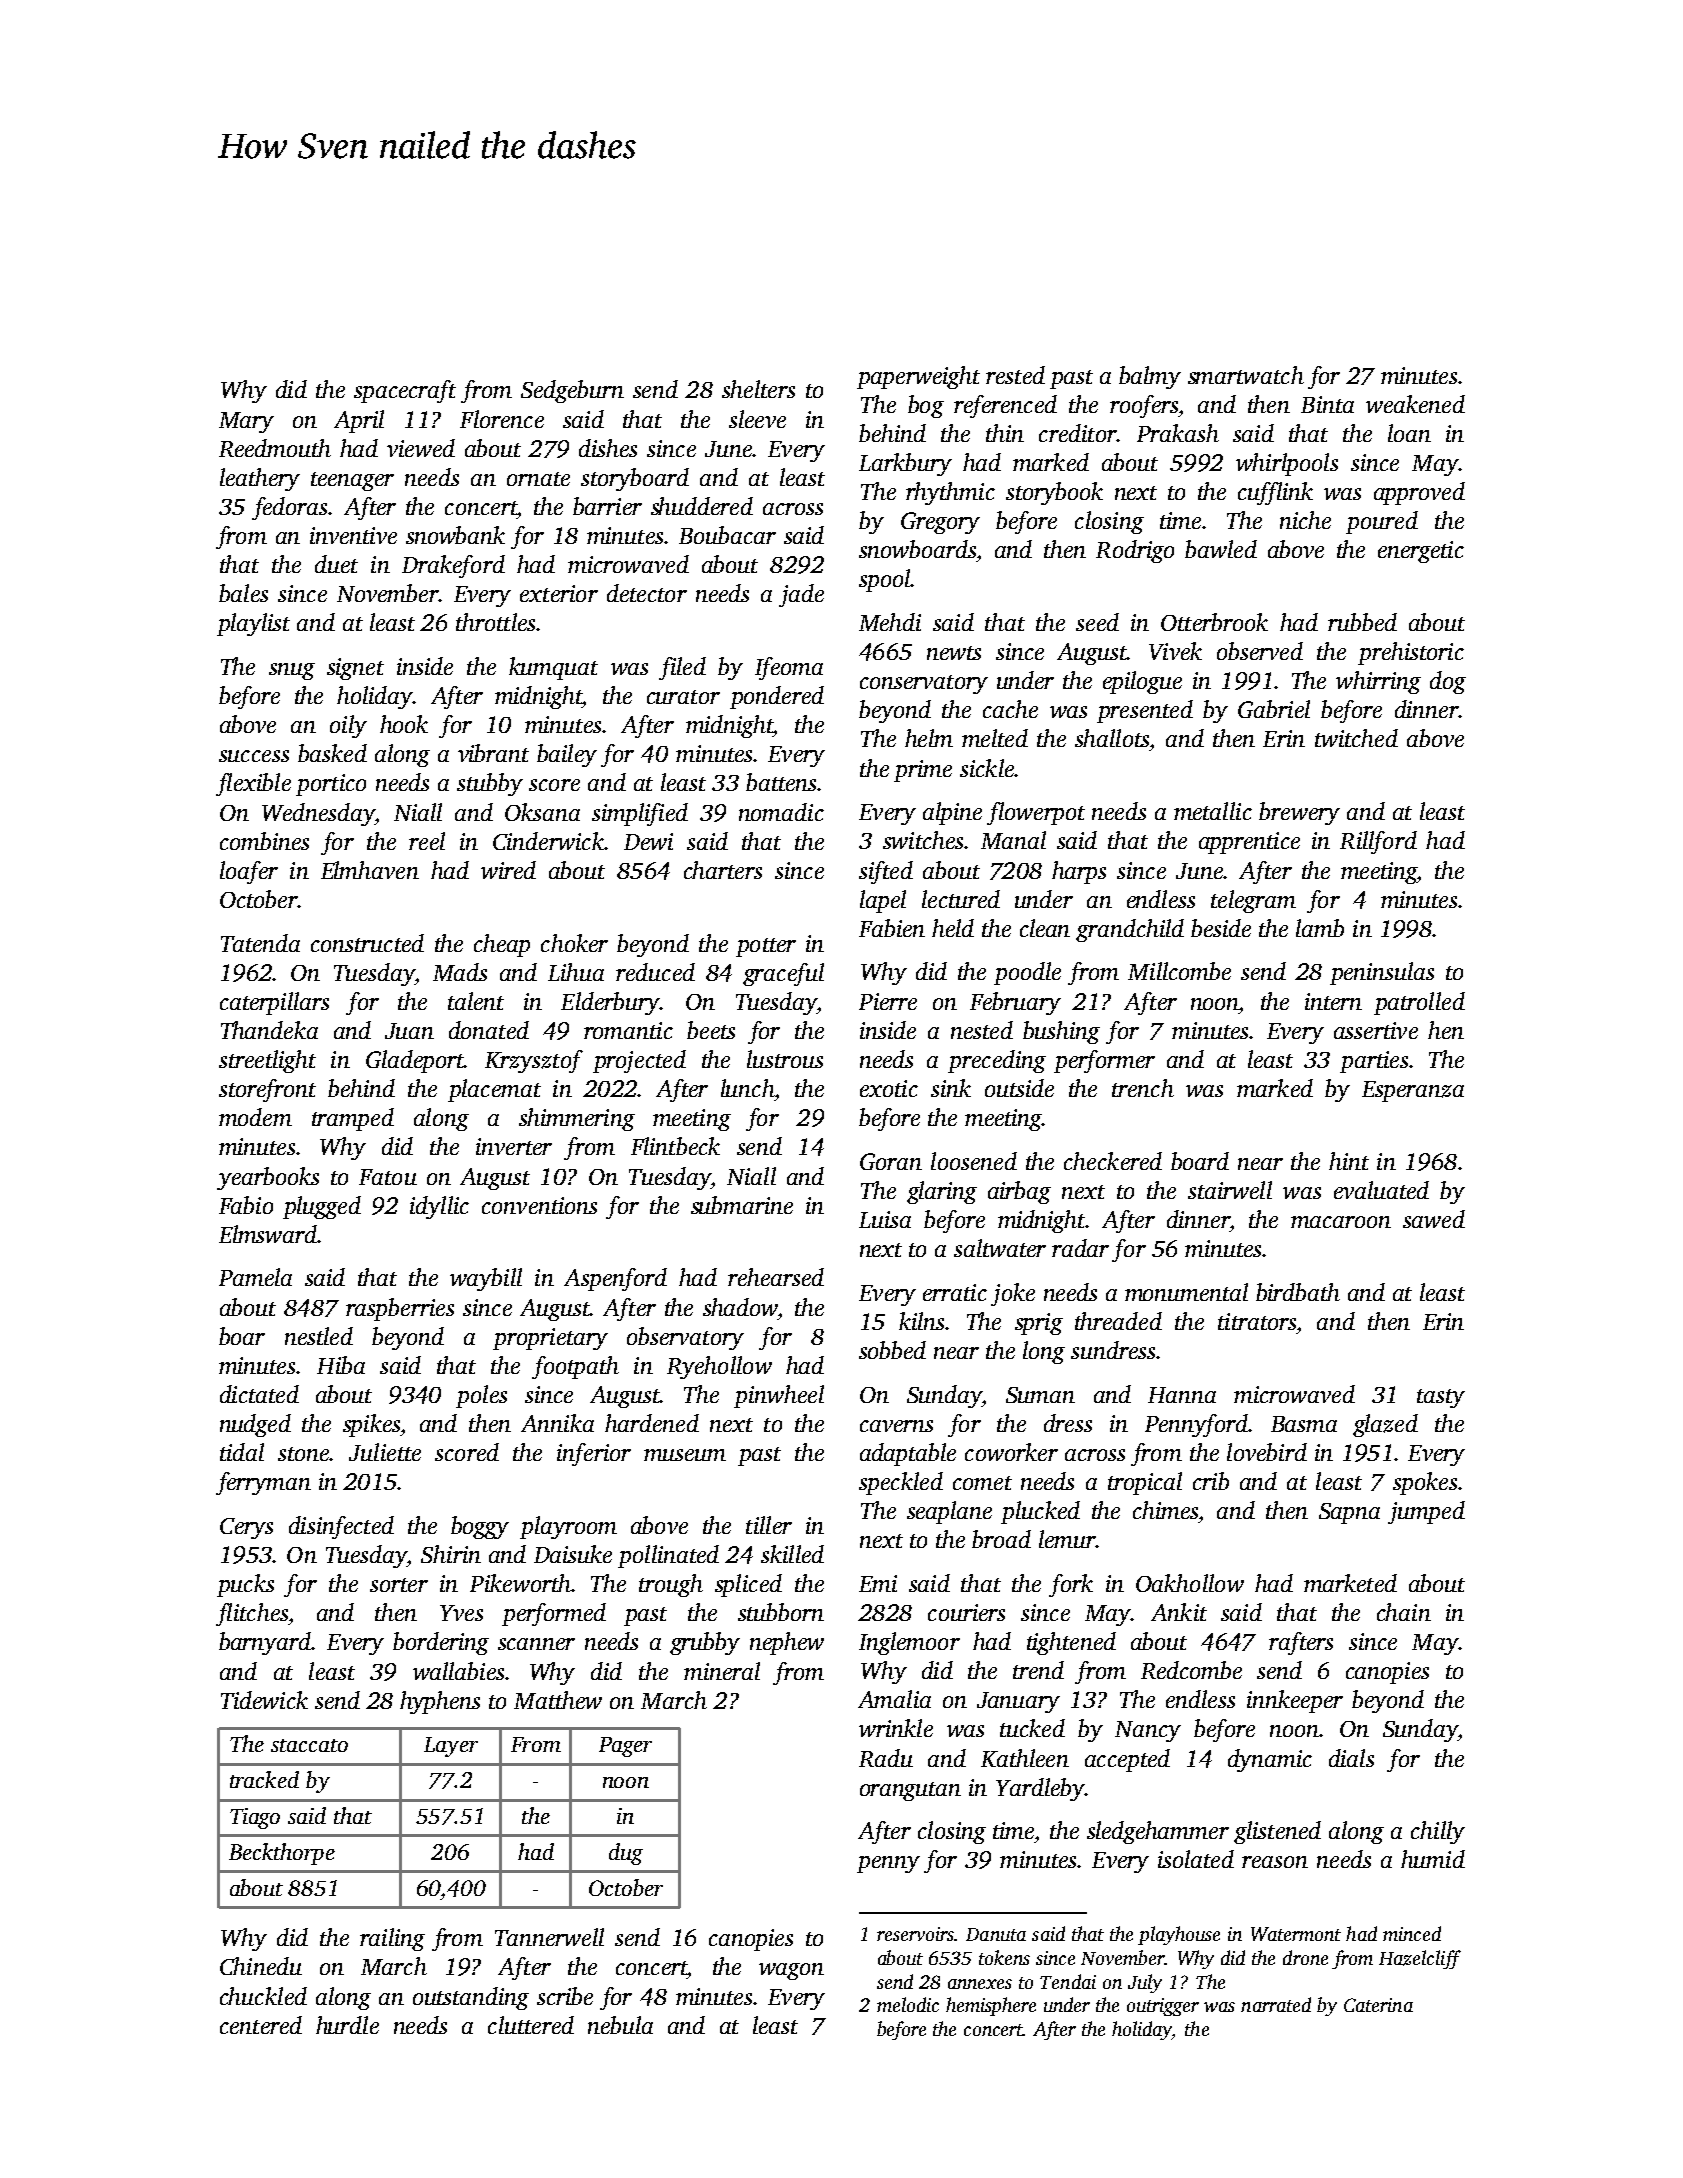 This screenshot has height=2178, width=1683. What do you see at coordinates (1381, 1190) in the screenshot?
I see `evaluated` at bounding box center [1381, 1190].
